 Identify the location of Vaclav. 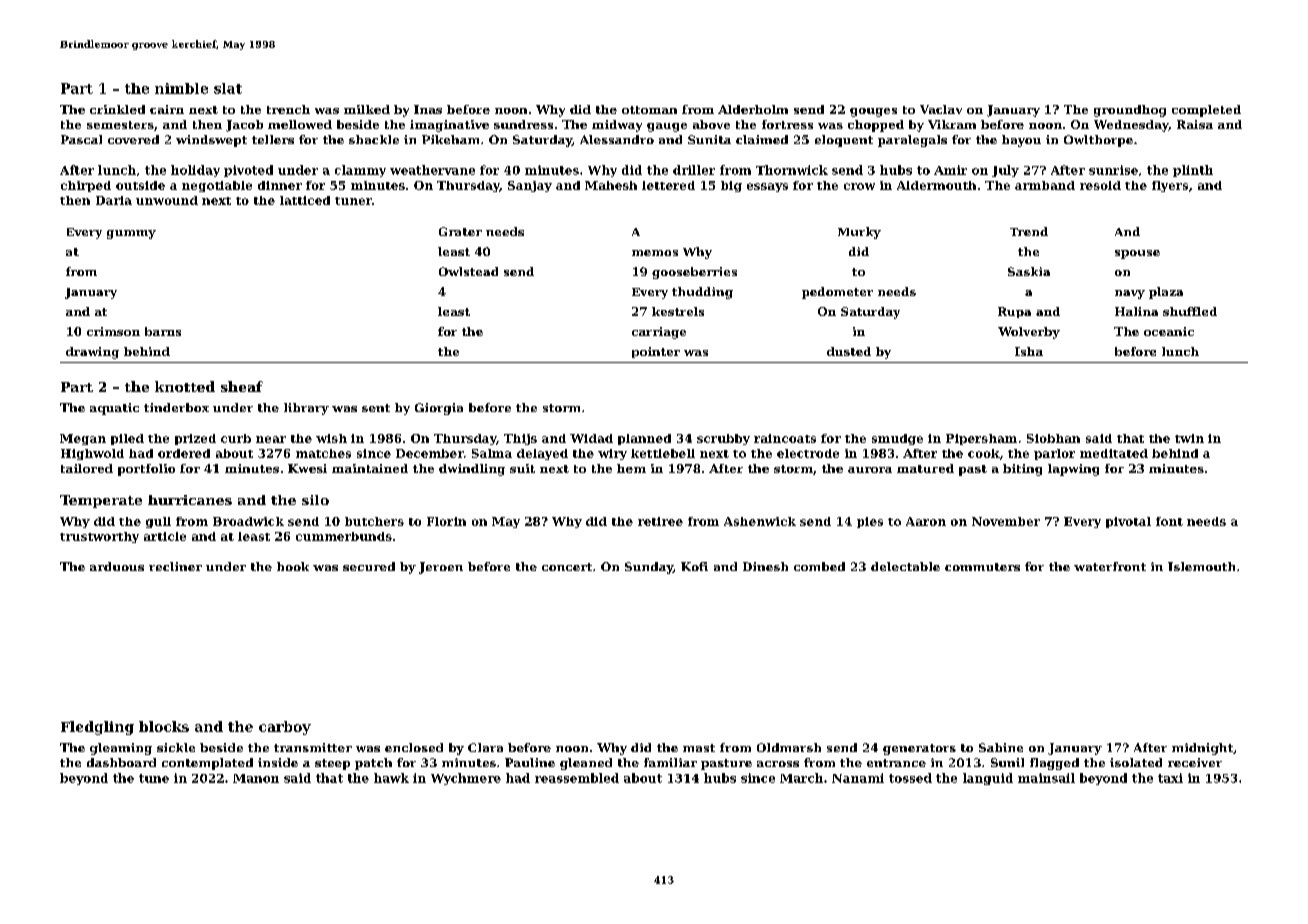
(941, 109).
